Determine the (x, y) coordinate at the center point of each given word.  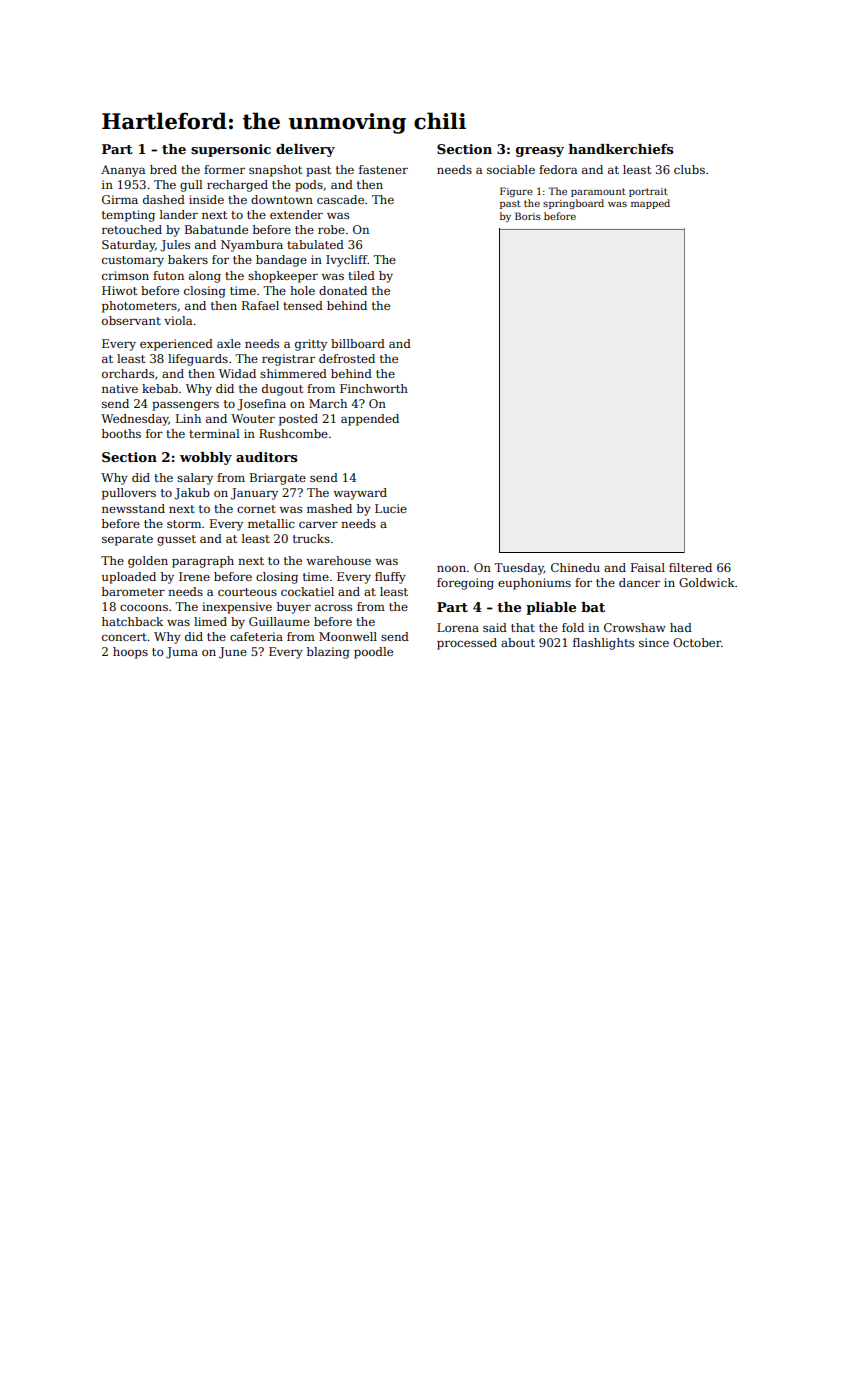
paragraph (203, 562)
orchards (128, 373)
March (328, 403)
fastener (383, 169)
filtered (690, 567)
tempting (128, 216)
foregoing (465, 584)
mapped (650, 204)
